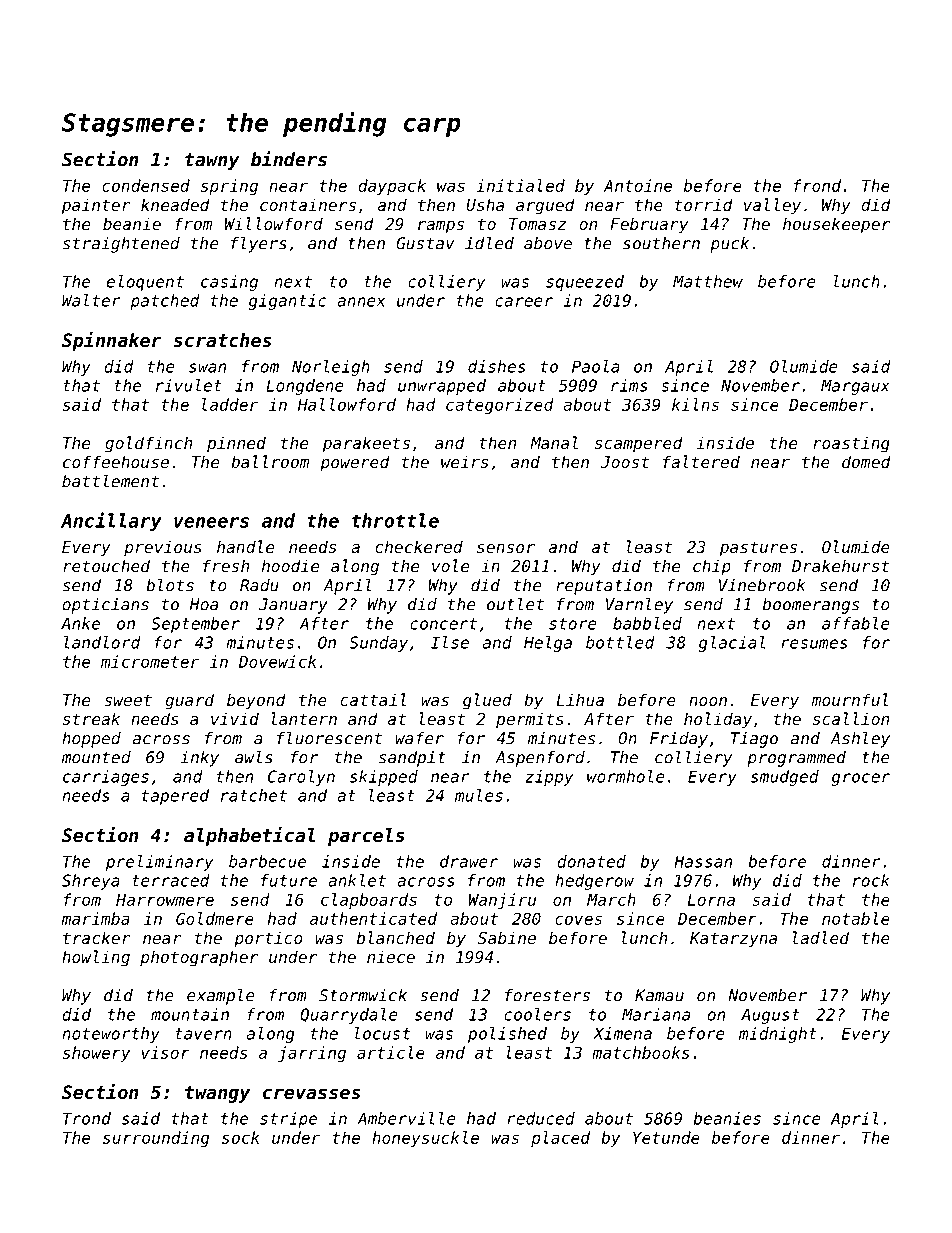  I want to click on twangy, so click(217, 1094).
